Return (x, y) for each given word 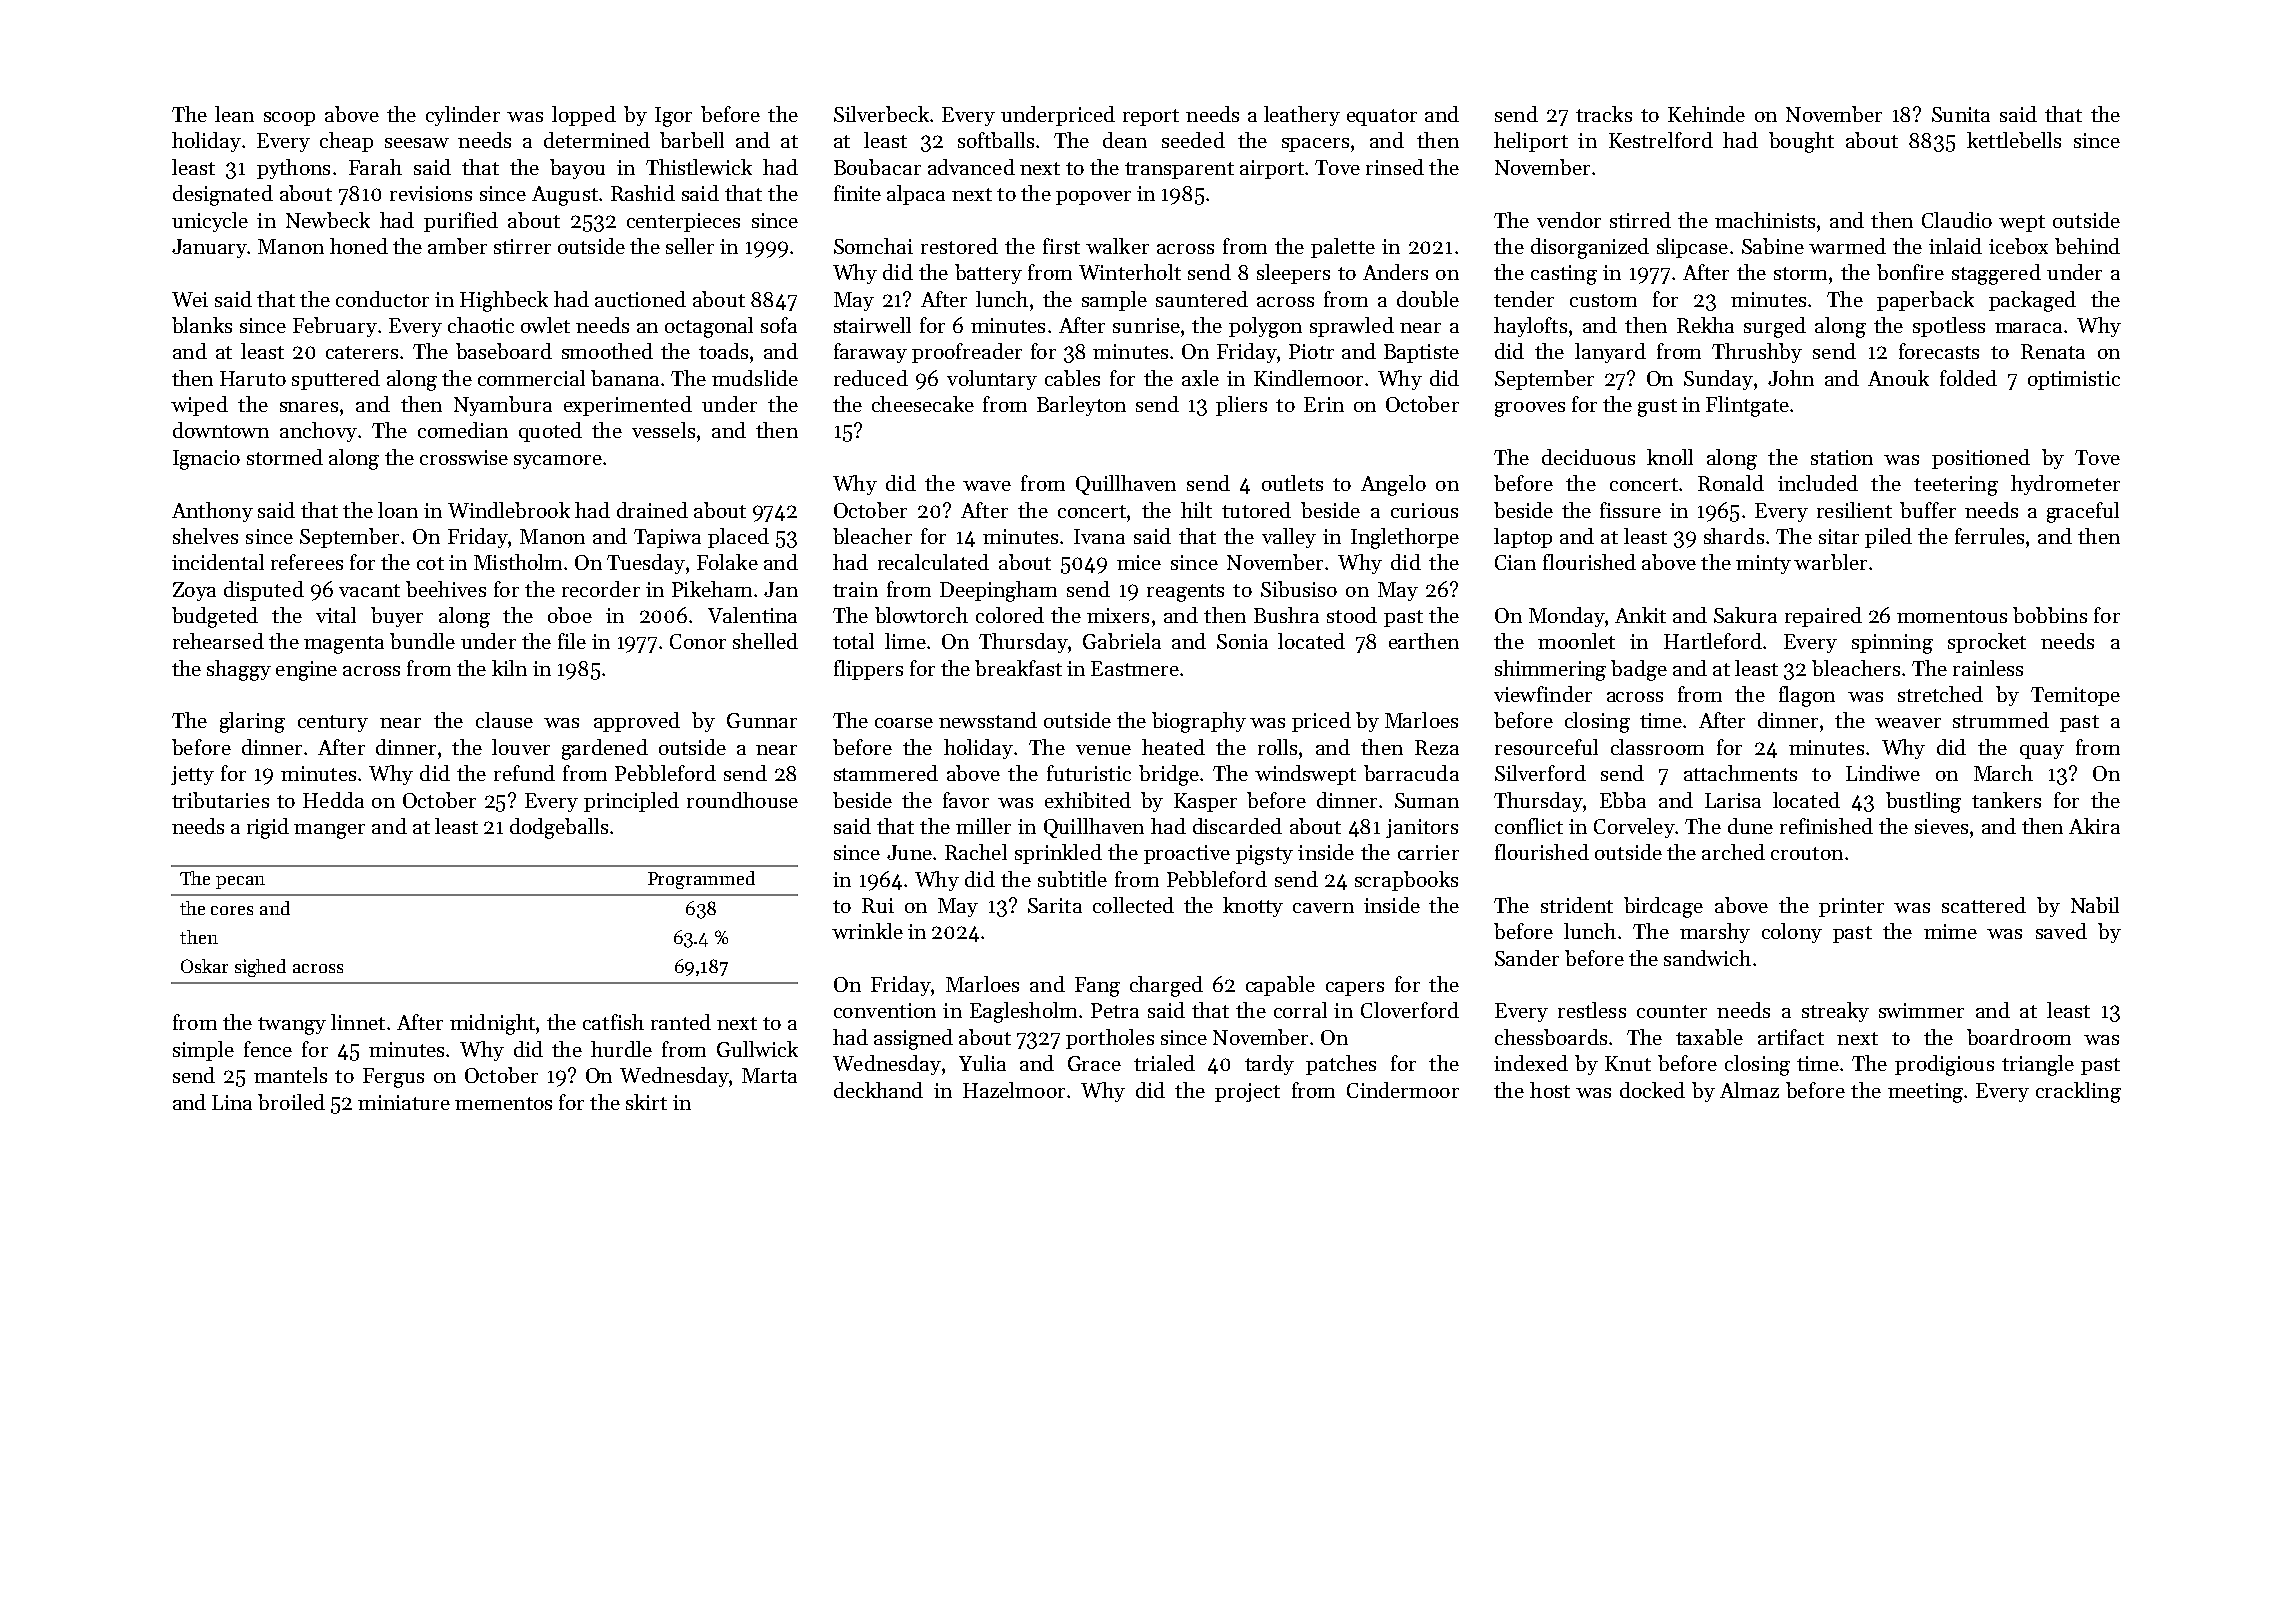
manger (329, 831)
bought (1801, 142)
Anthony (212, 512)
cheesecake (923, 404)
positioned (1981, 459)
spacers (1315, 145)
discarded (1237, 826)
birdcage (1663, 907)
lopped (584, 116)
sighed (260, 968)
